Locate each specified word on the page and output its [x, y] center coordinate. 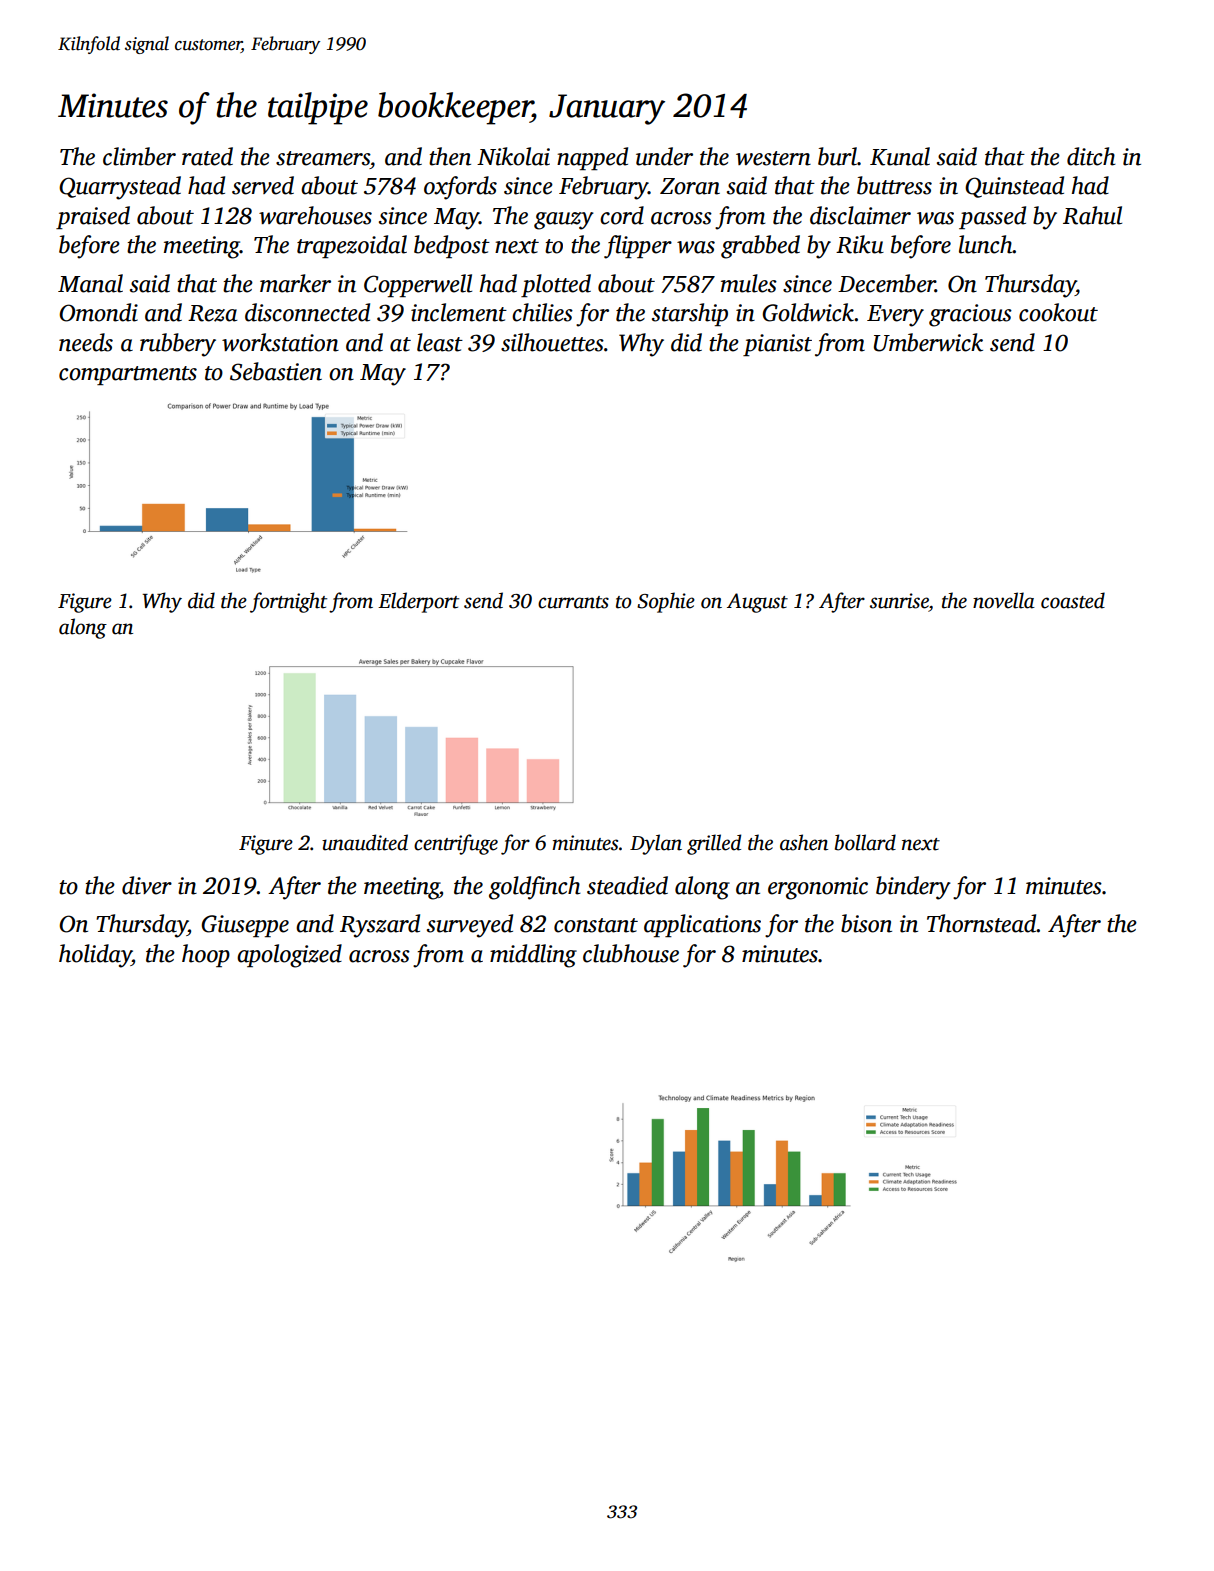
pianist [777, 345]
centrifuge [456, 844]
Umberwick [928, 342]
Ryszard [380, 926]
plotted [556, 285]
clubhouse [631, 953]
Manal [90, 283]
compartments [128, 375]
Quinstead [1014, 187]
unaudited [365, 842]
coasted [1073, 600]
